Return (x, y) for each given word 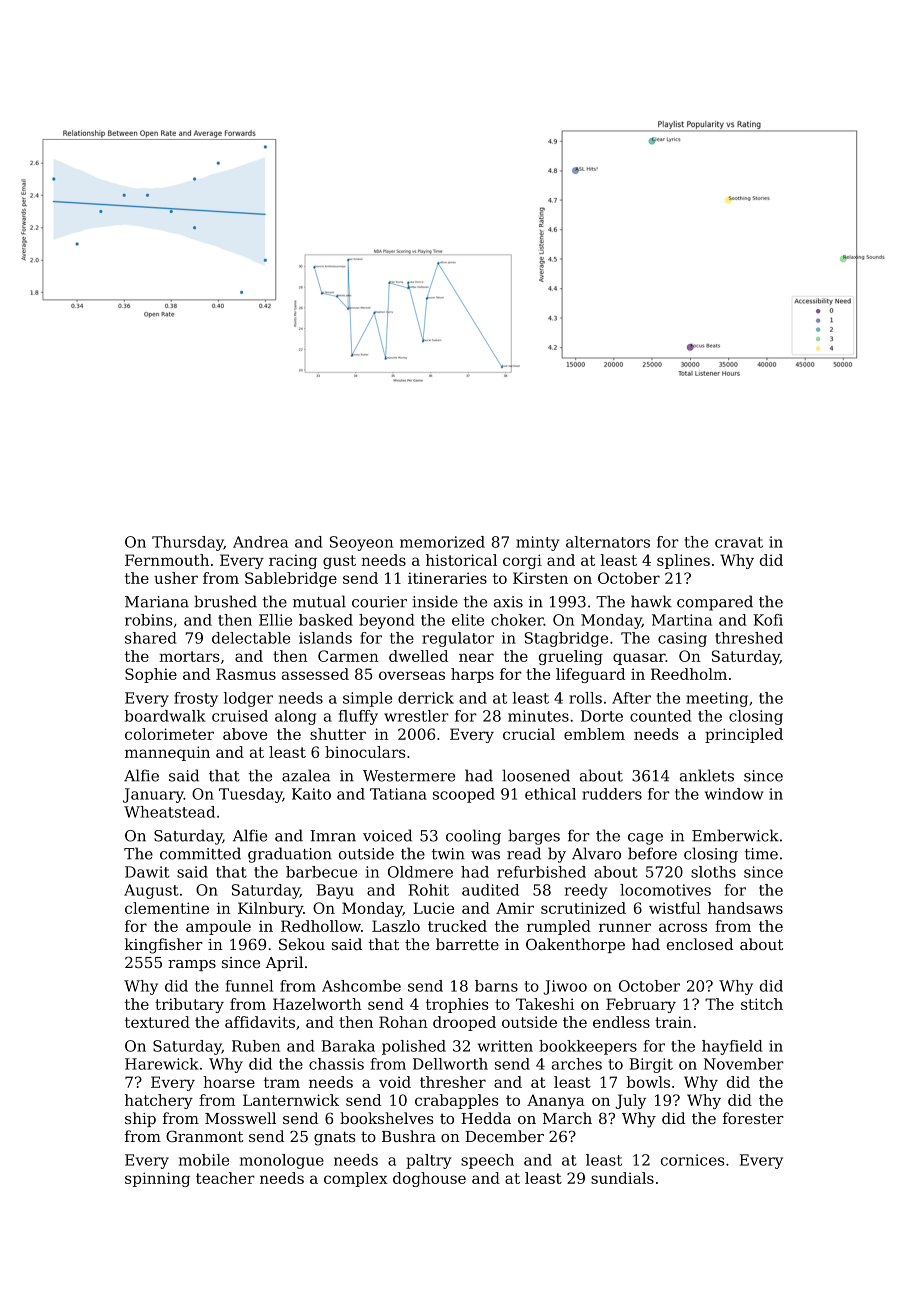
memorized (442, 542)
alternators (608, 542)
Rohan (403, 1022)
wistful (675, 908)
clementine (167, 908)
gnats (334, 1138)
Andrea (260, 542)
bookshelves (386, 1118)
